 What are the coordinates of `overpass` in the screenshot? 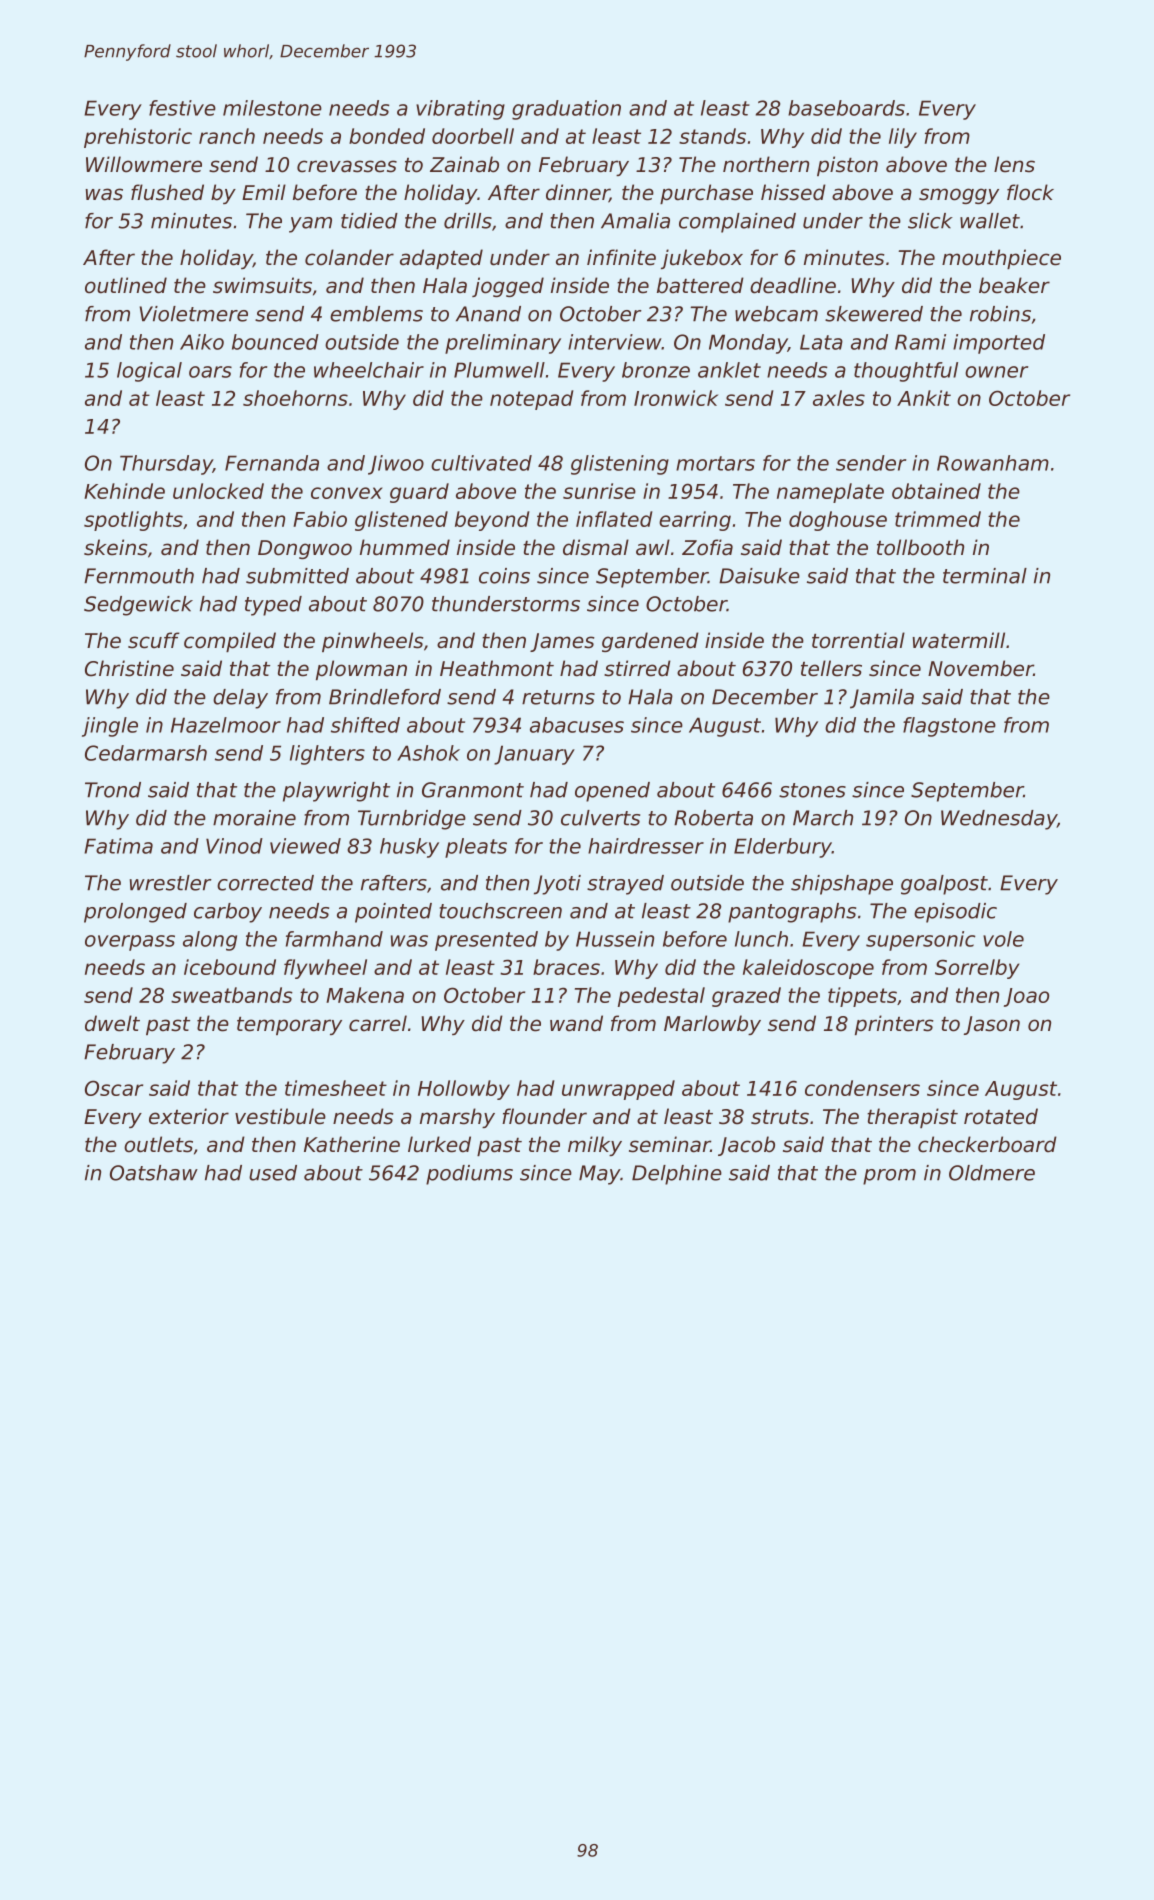 It's located at (130, 943).
